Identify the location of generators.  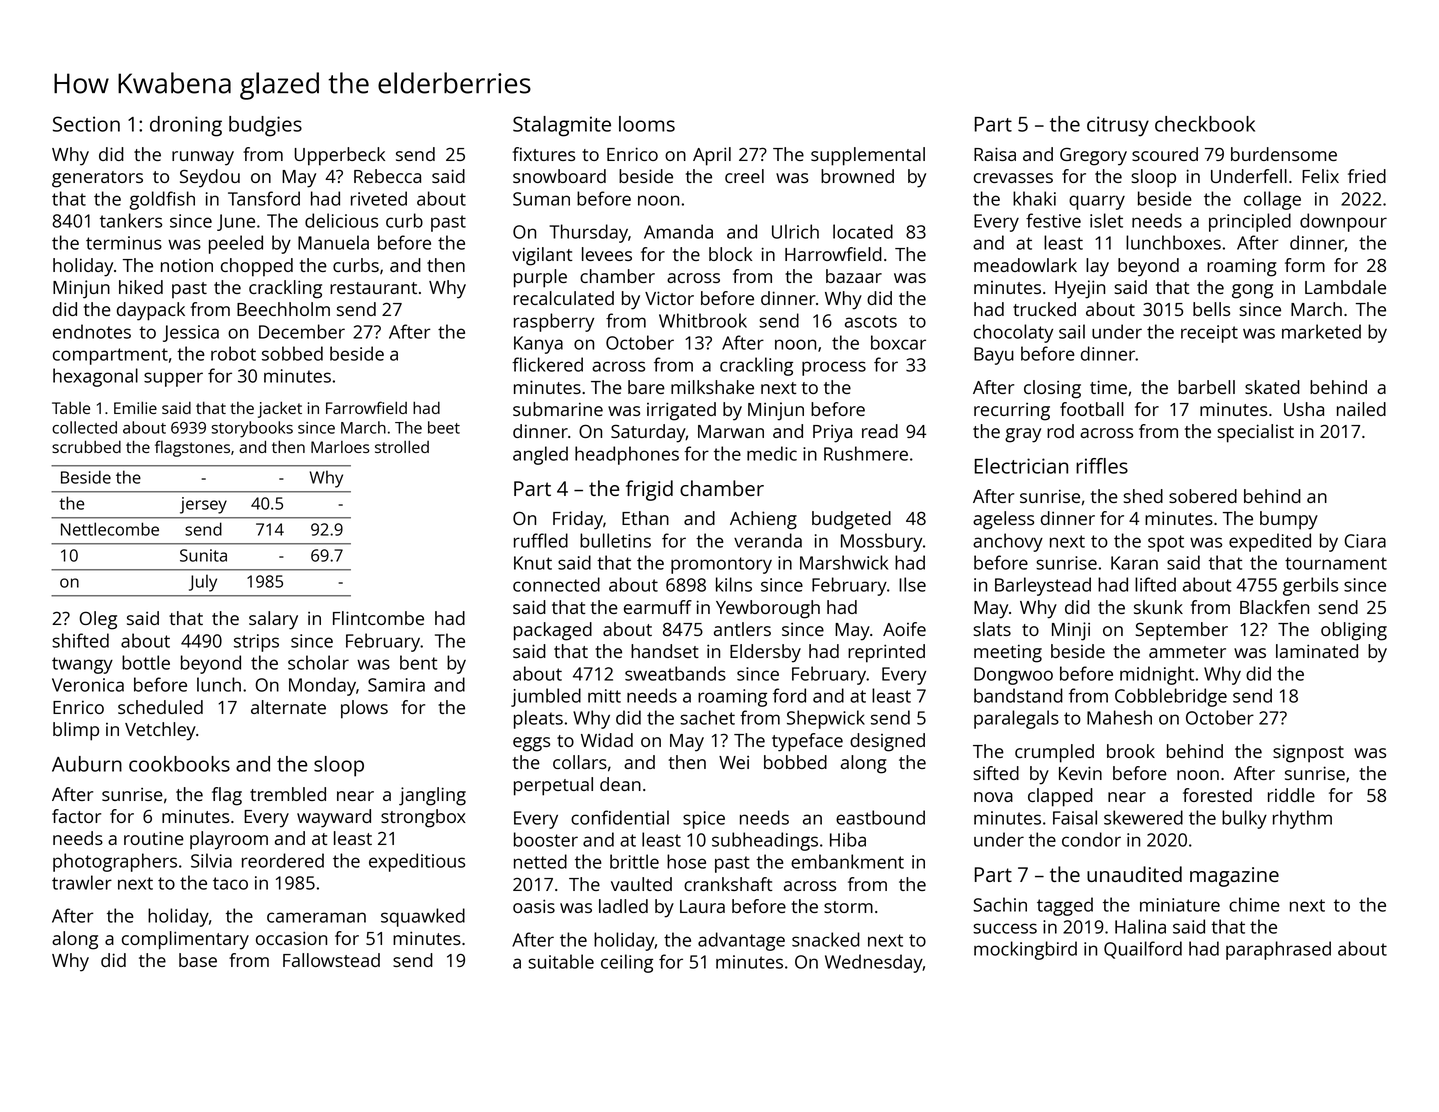
(97, 179).
